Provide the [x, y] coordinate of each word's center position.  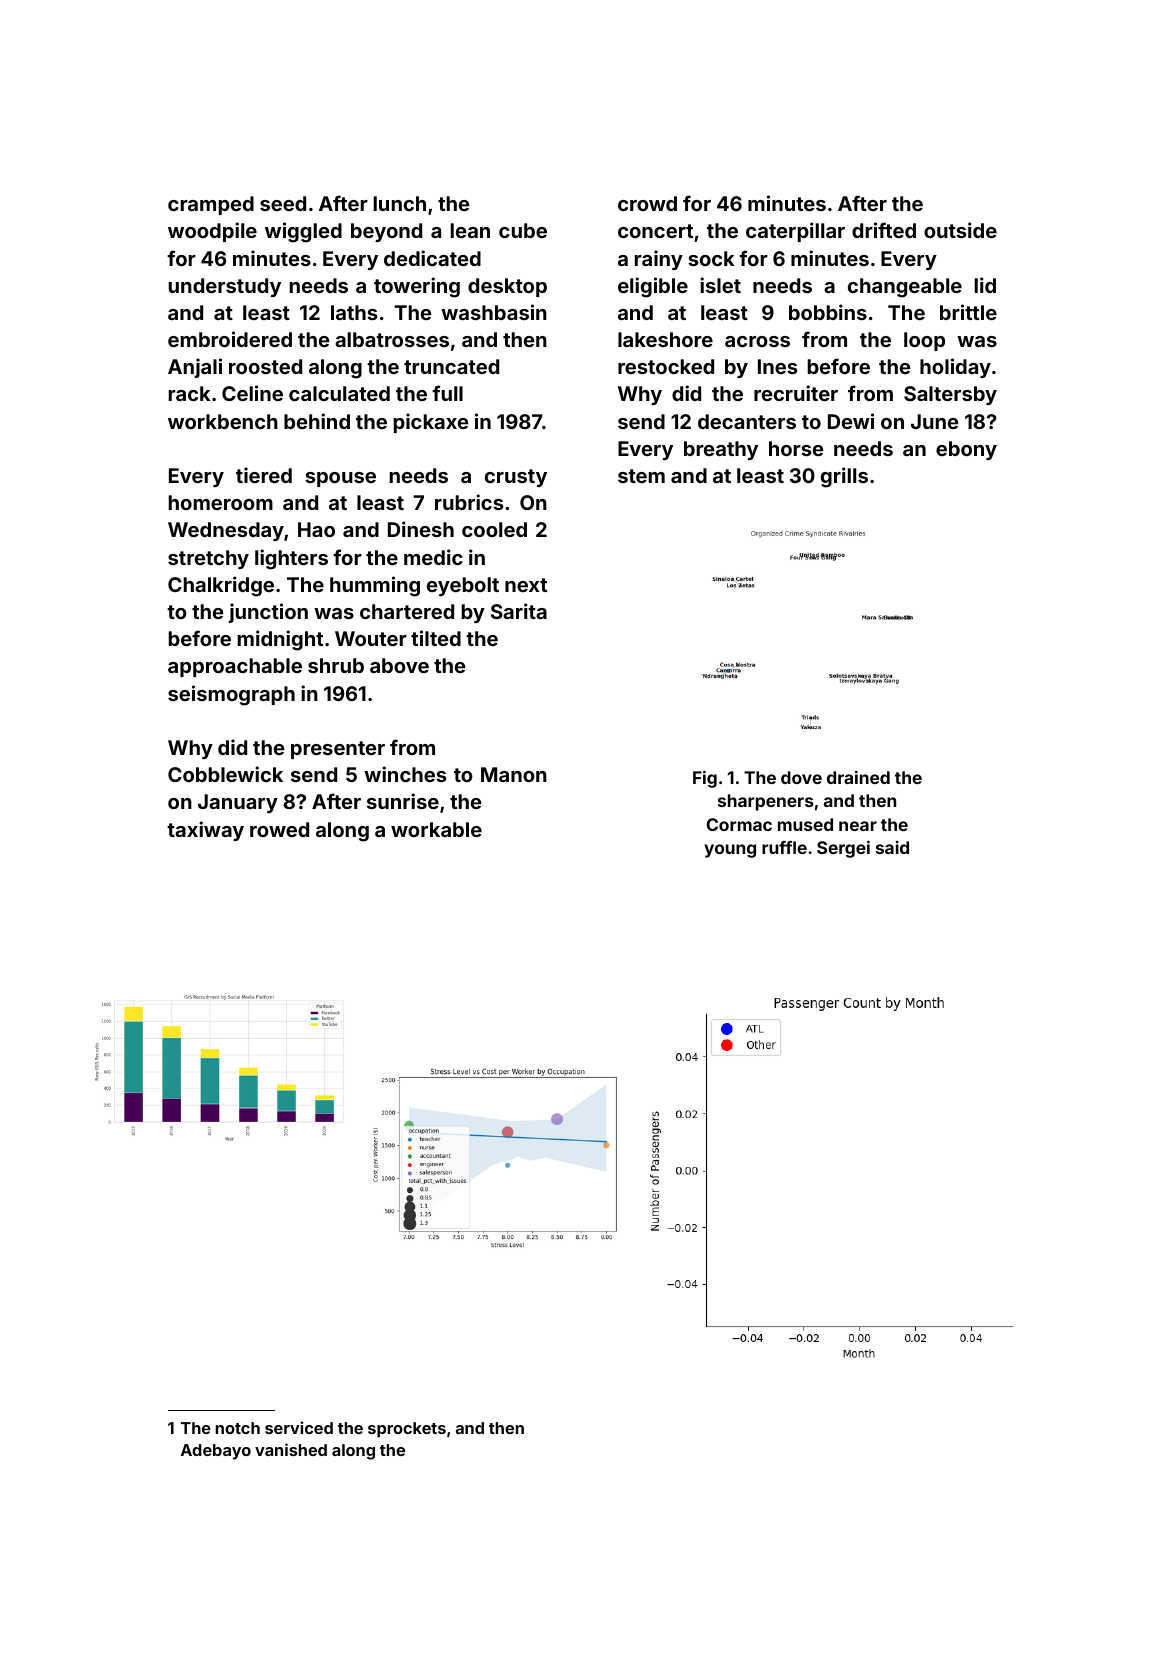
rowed [279, 829]
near [858, 826]
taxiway [205, 831]
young [730, 851]
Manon [514, 774]
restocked [666, 366]
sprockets [407, 1430]
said [892, 847]
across [757, 341]
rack [190, 393]
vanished [291, 1449]
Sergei [843, 849]
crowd [647, 203]
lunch [400, 203]
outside [960, 230]
